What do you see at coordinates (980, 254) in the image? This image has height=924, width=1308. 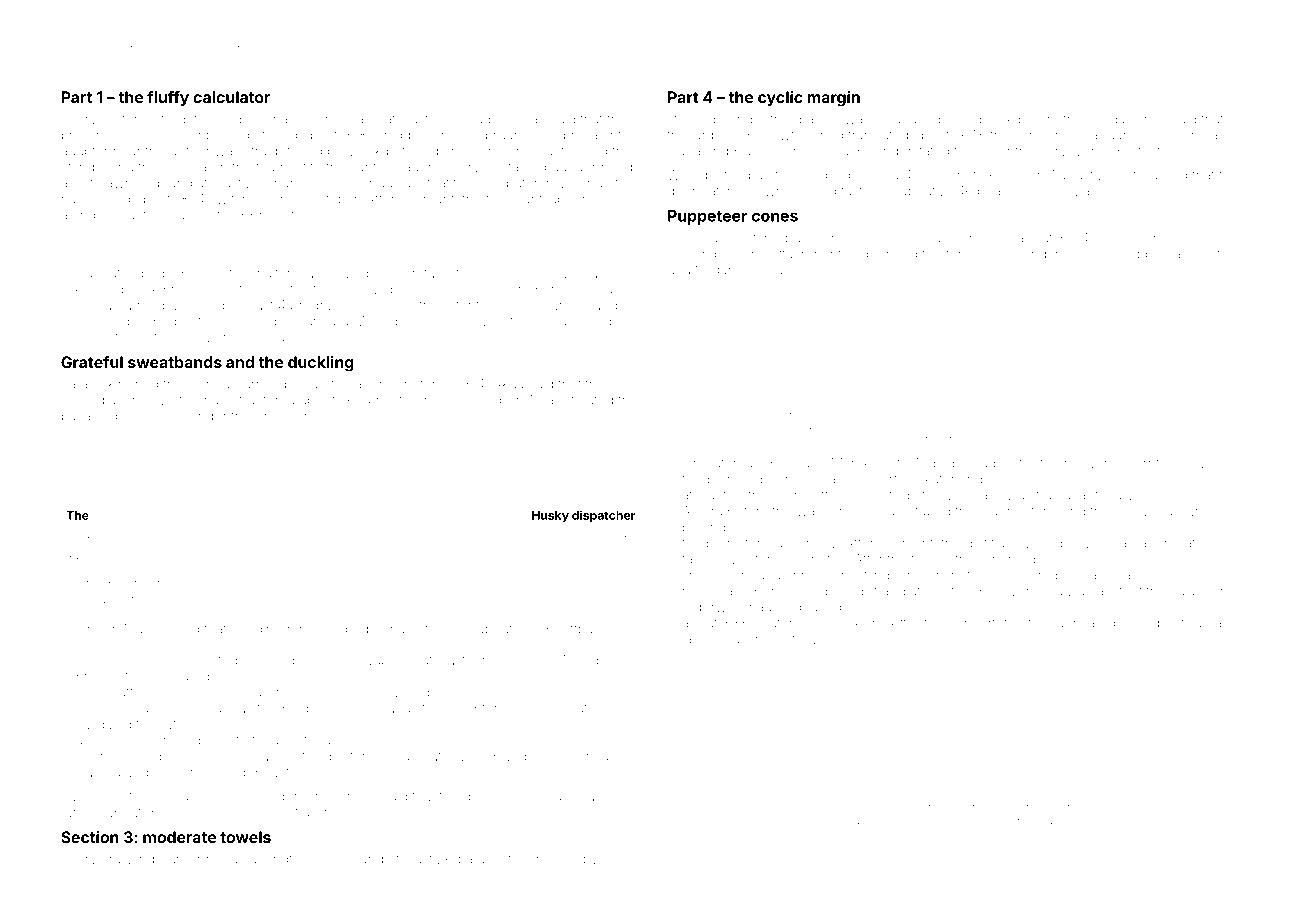 I see `turtlenecks` at bounding box center [980, 254].
